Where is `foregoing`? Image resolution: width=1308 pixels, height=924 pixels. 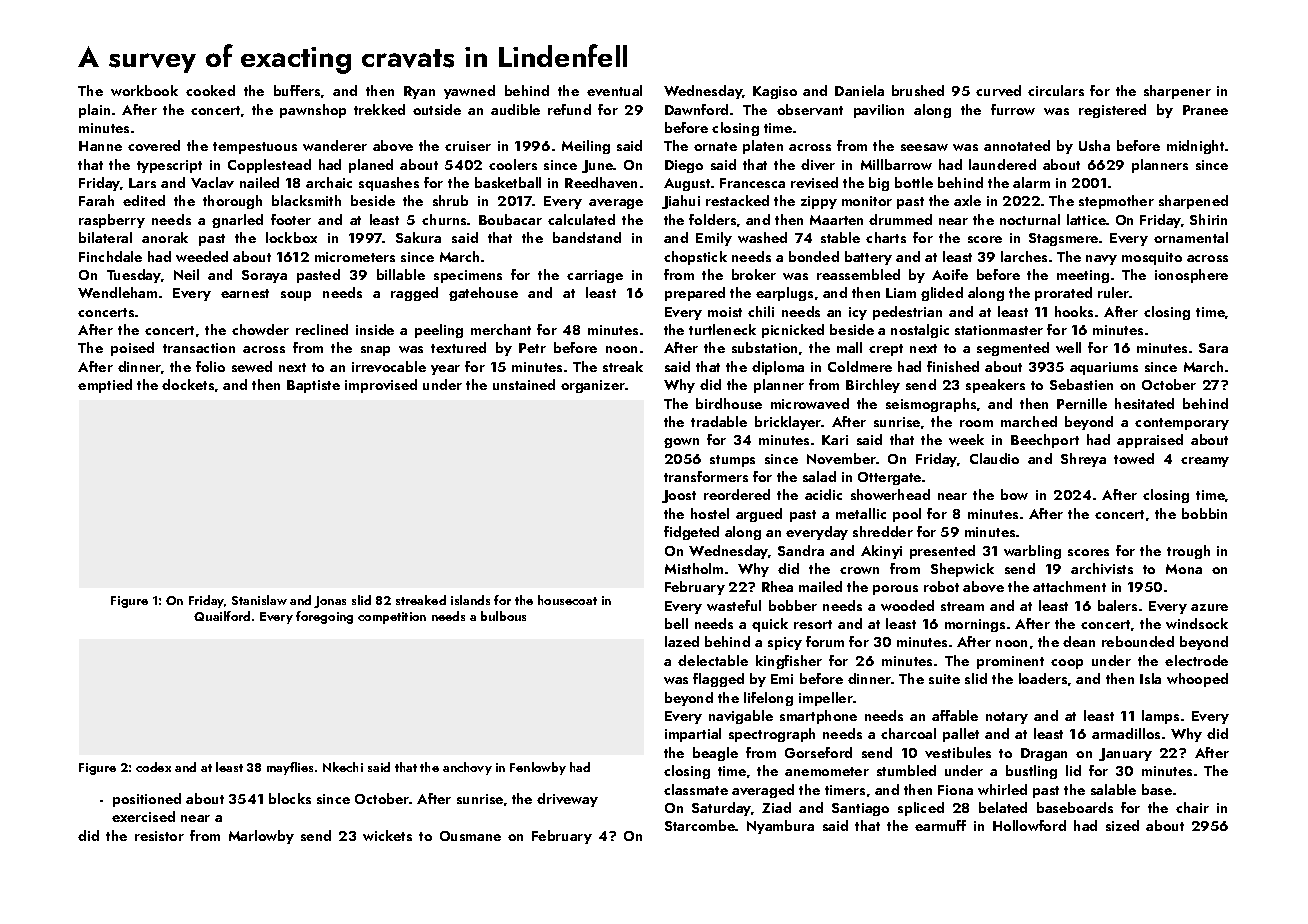
foregoing is located at coordinates (324, 617).
